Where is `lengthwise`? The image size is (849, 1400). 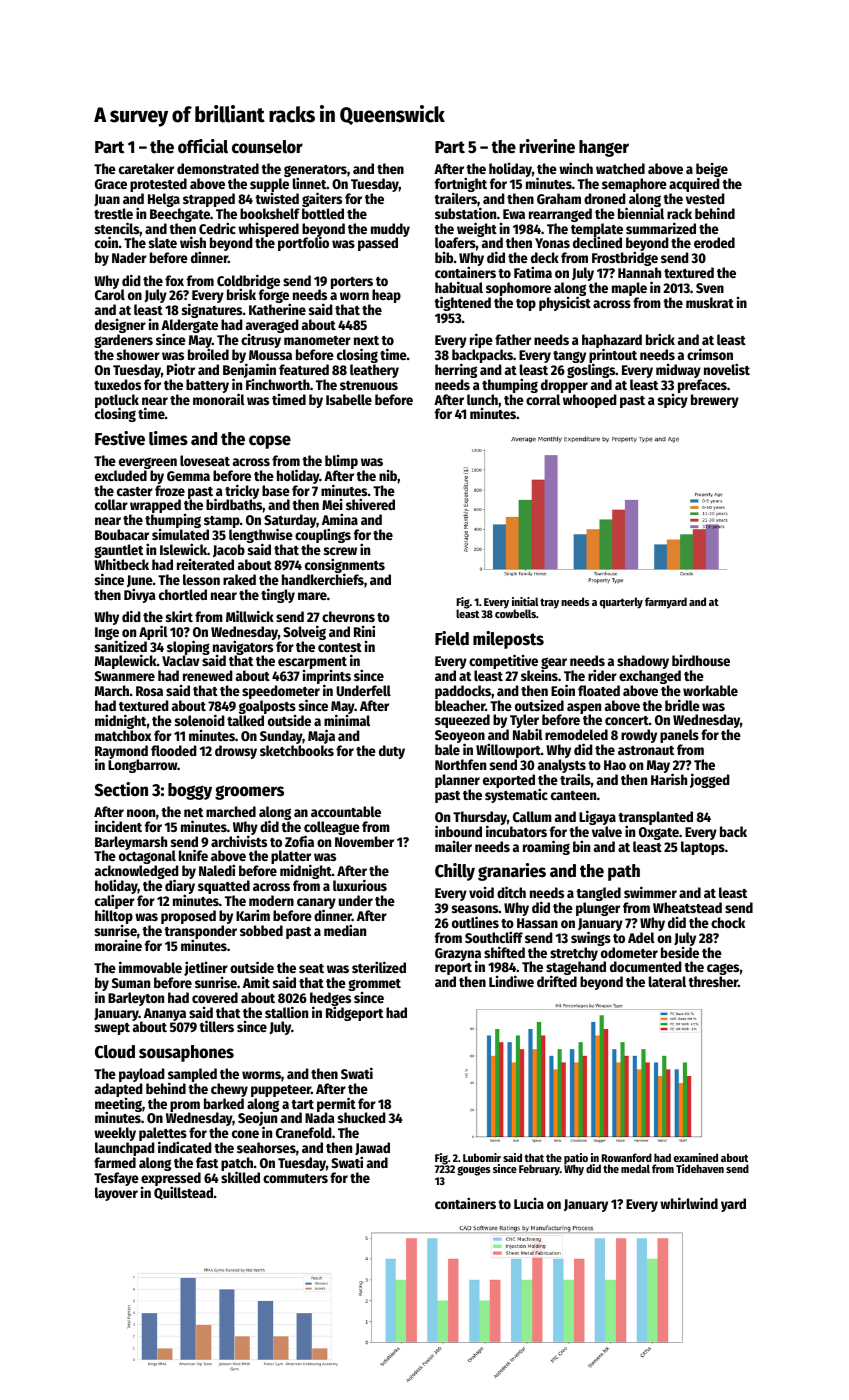 lengthwise is located at coordinates (261, 536).
